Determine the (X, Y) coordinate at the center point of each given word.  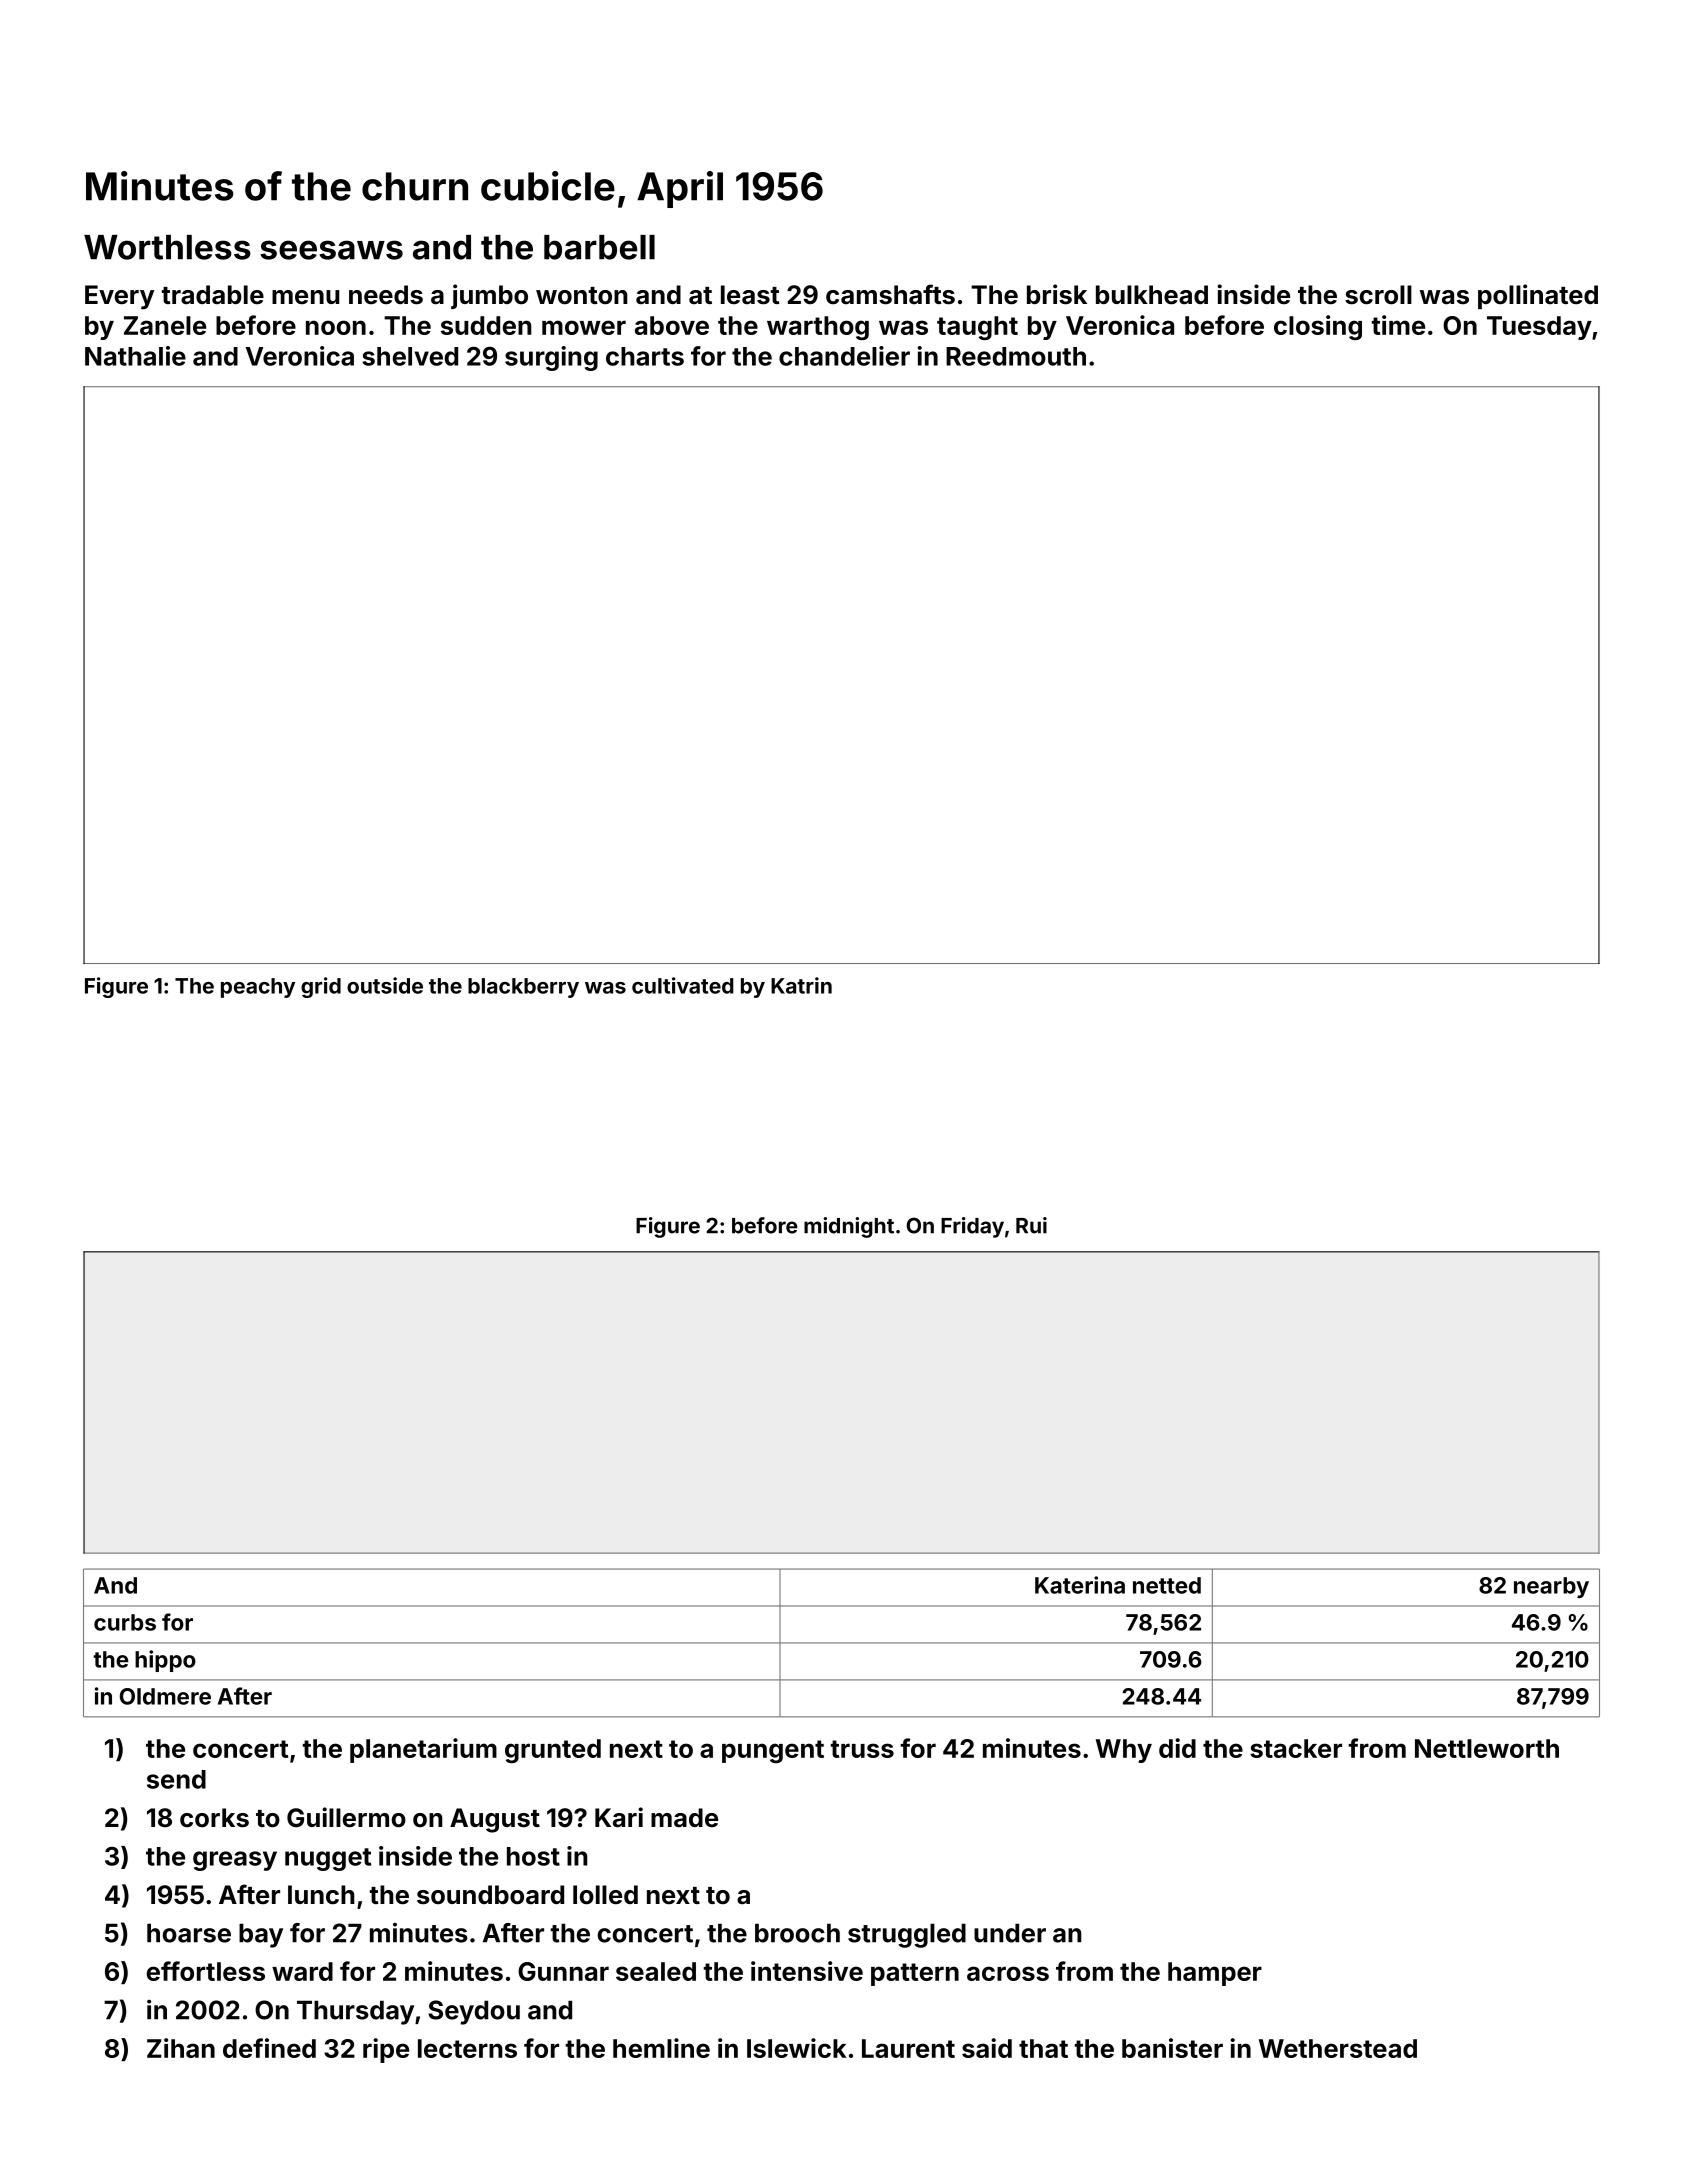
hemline (661, 2048)
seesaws (331, 250)
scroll (1378, 295)
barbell (599, 247)
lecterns (467, 2048)
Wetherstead (1338, 2048)
